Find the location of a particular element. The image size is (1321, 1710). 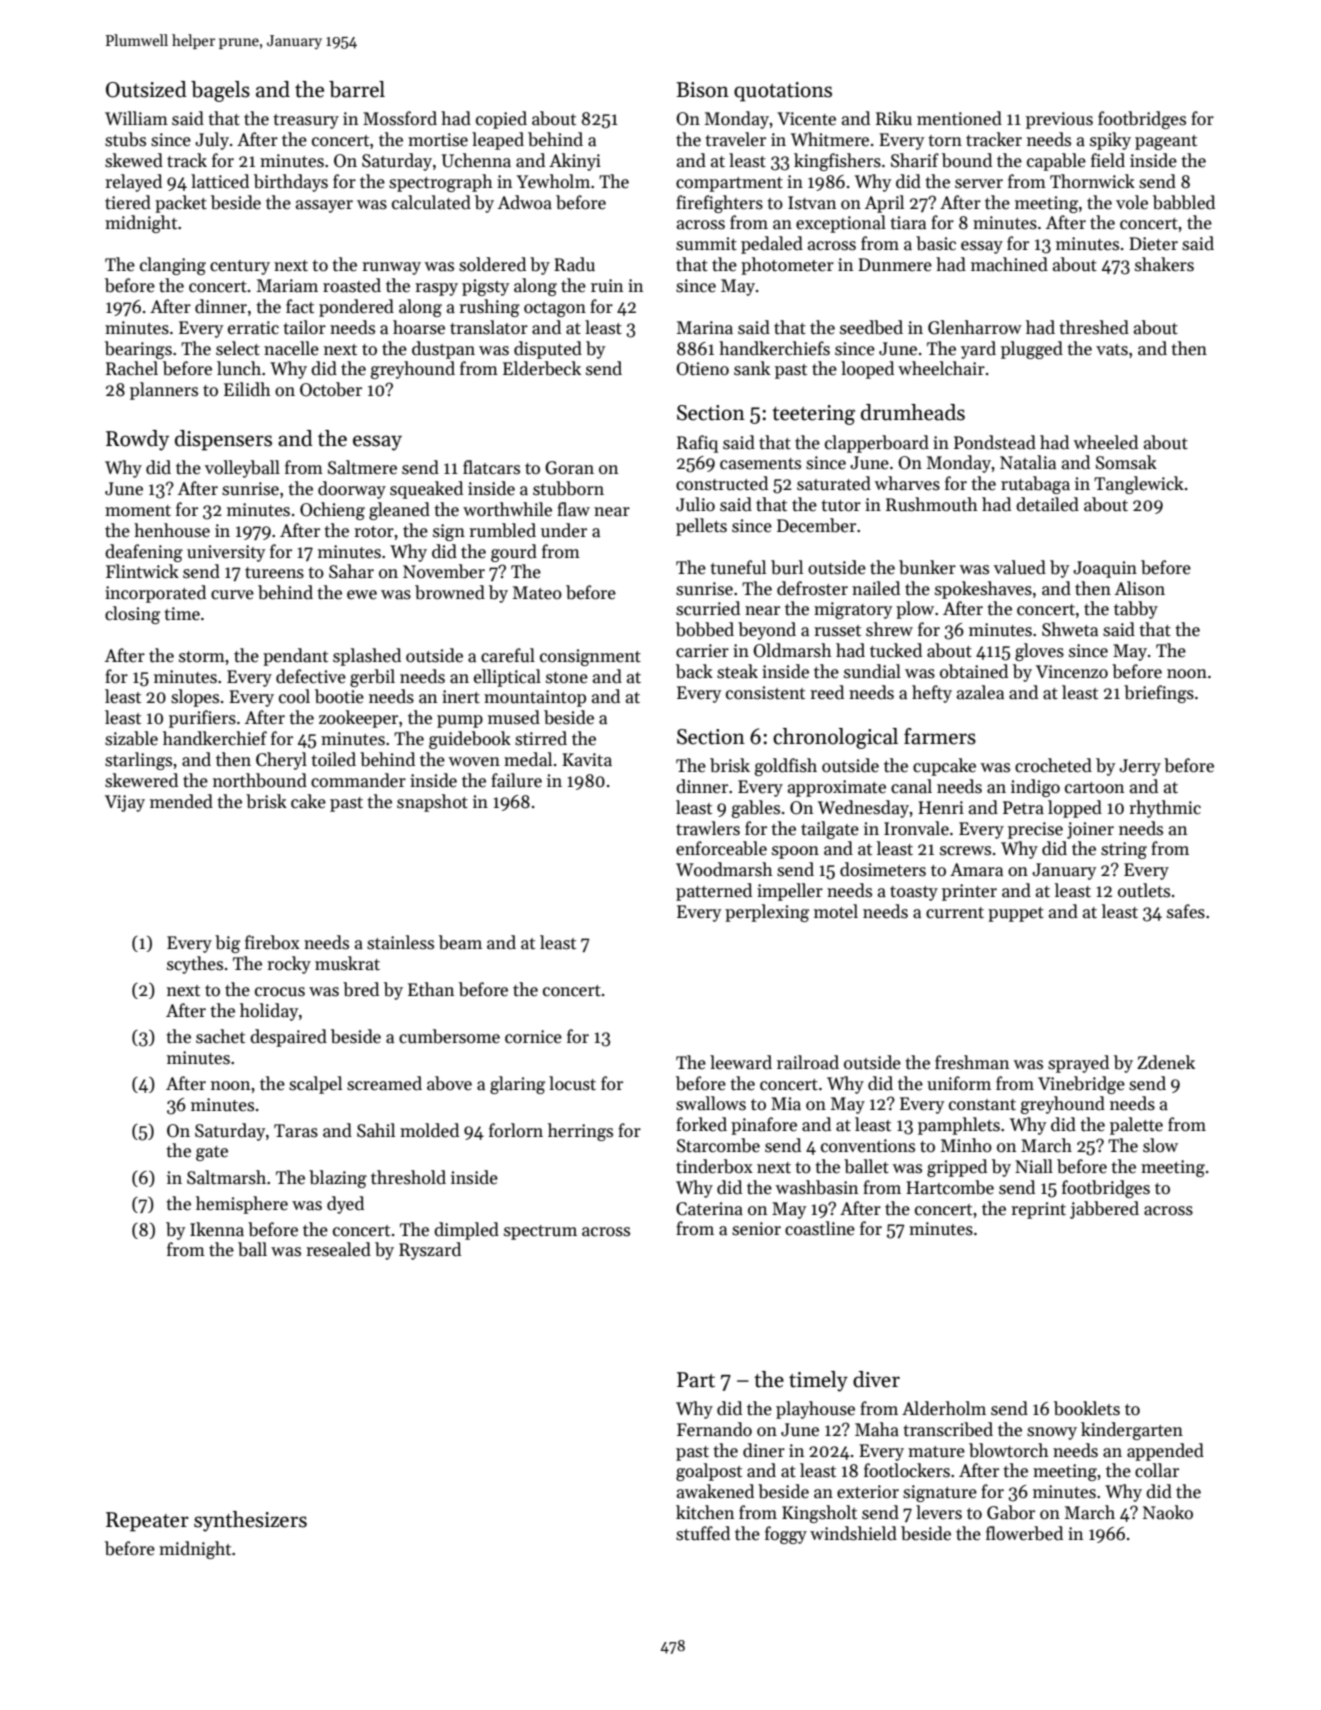

Riku is located at coordinates (894, 118).
